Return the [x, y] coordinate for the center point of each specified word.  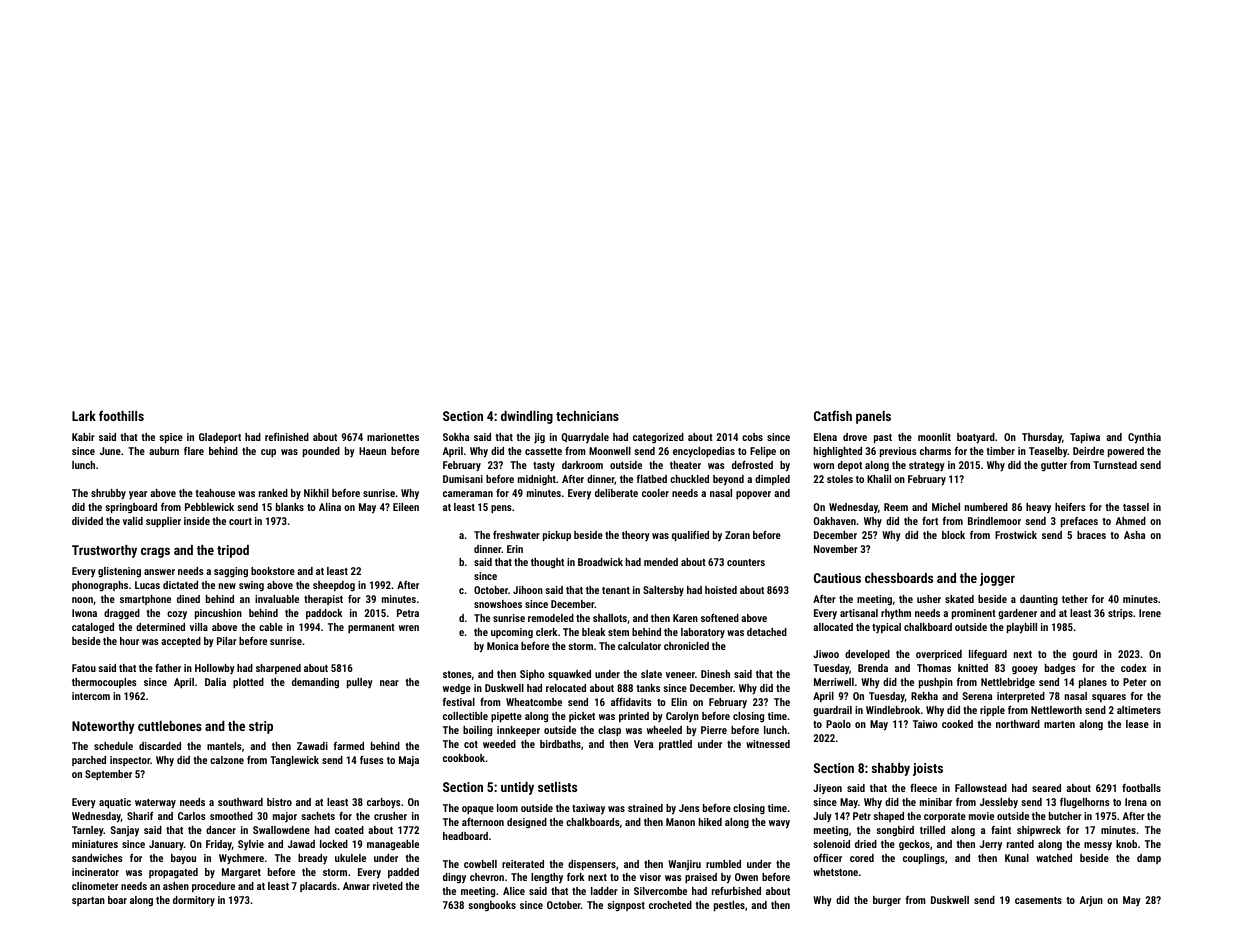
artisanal [859, 613]
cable [271, 627]
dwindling [527, 417]
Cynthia [1144, 438]
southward [240, 802]
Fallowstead [981, 788]
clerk [546, 632]
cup [268, 453]
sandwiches [97, 858]
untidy [517, 788]
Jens [689, 808]
